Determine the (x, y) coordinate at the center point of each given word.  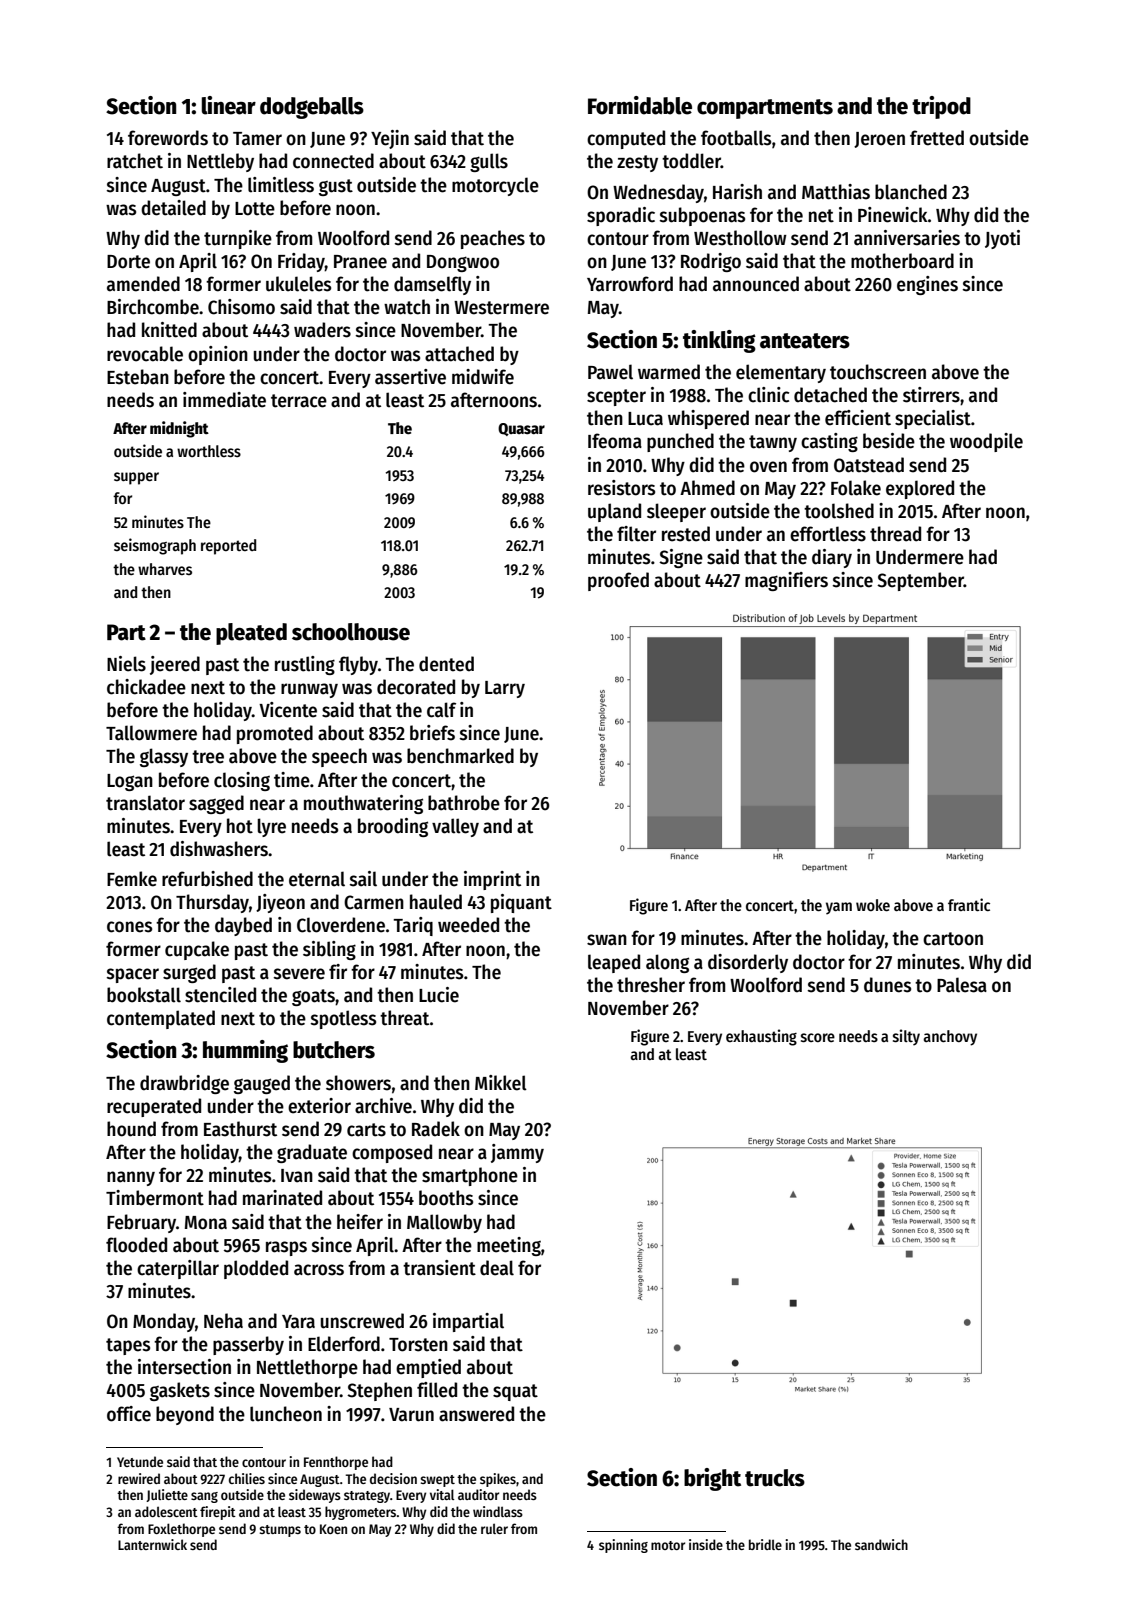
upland (614, 512)
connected (333, 161)
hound (131, 1129)
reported (228, 547)
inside (706, 1544)
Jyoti (1002, 239)
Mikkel (501, 1083)
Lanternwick (152, 1544)
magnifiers (786, 581)
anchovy (950, 1038)
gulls (489, 162)
